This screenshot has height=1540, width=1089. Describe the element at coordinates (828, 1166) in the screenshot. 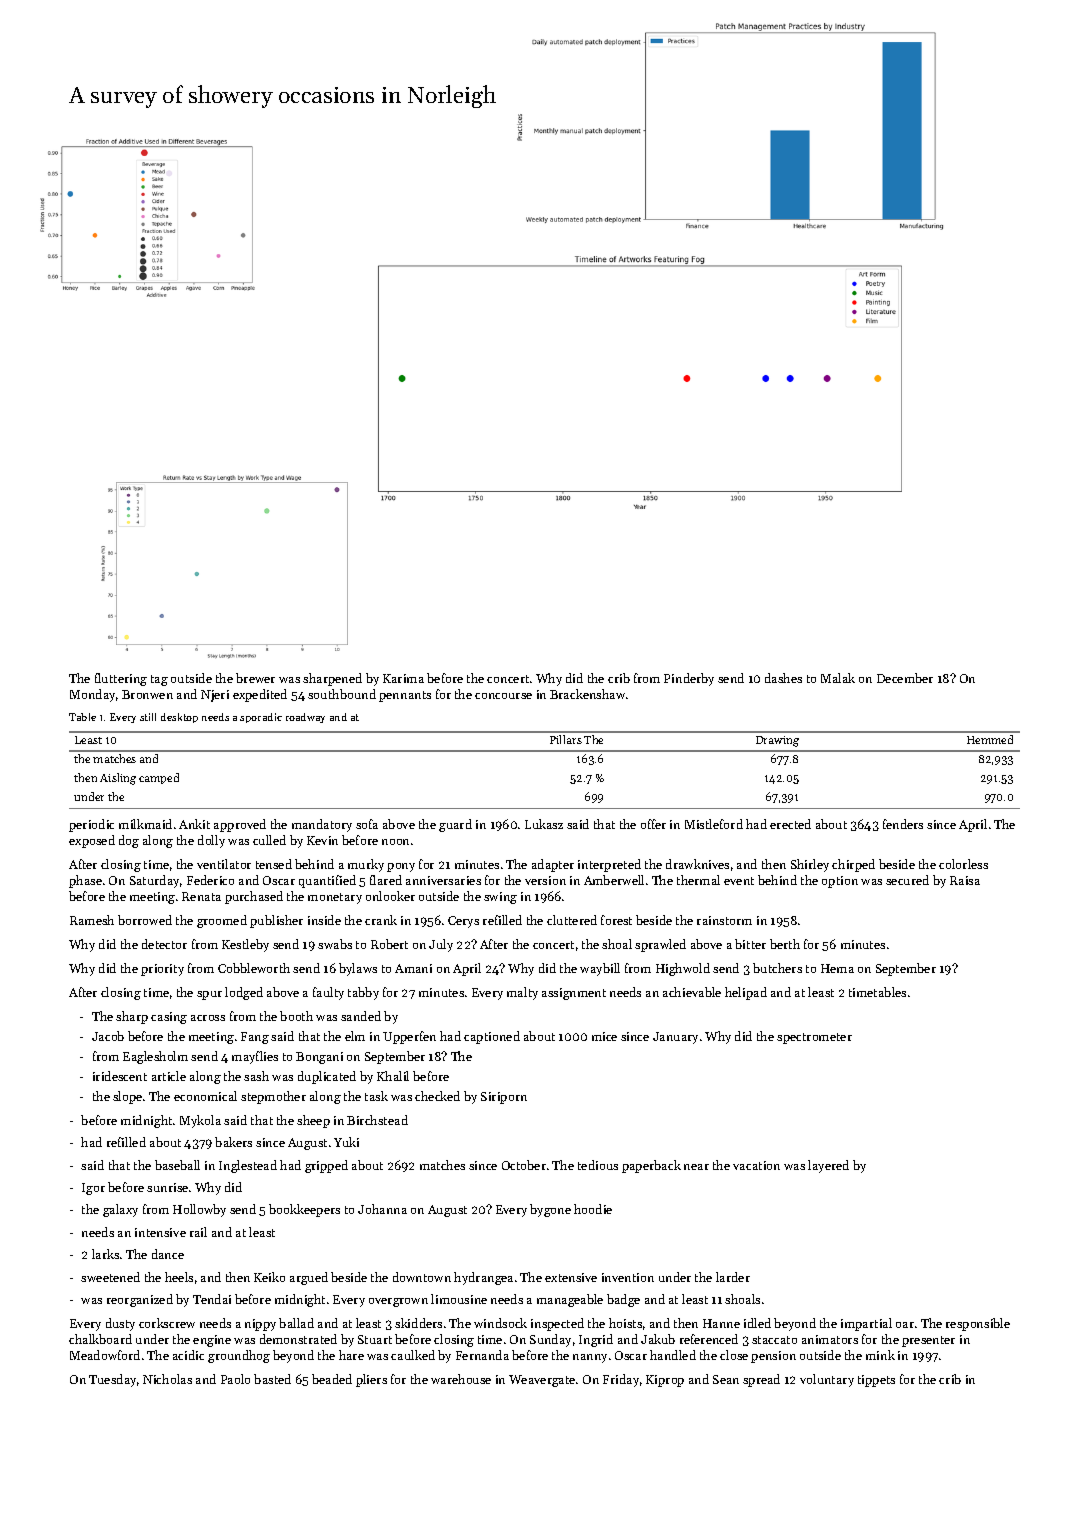

I see `layered` at that location.
